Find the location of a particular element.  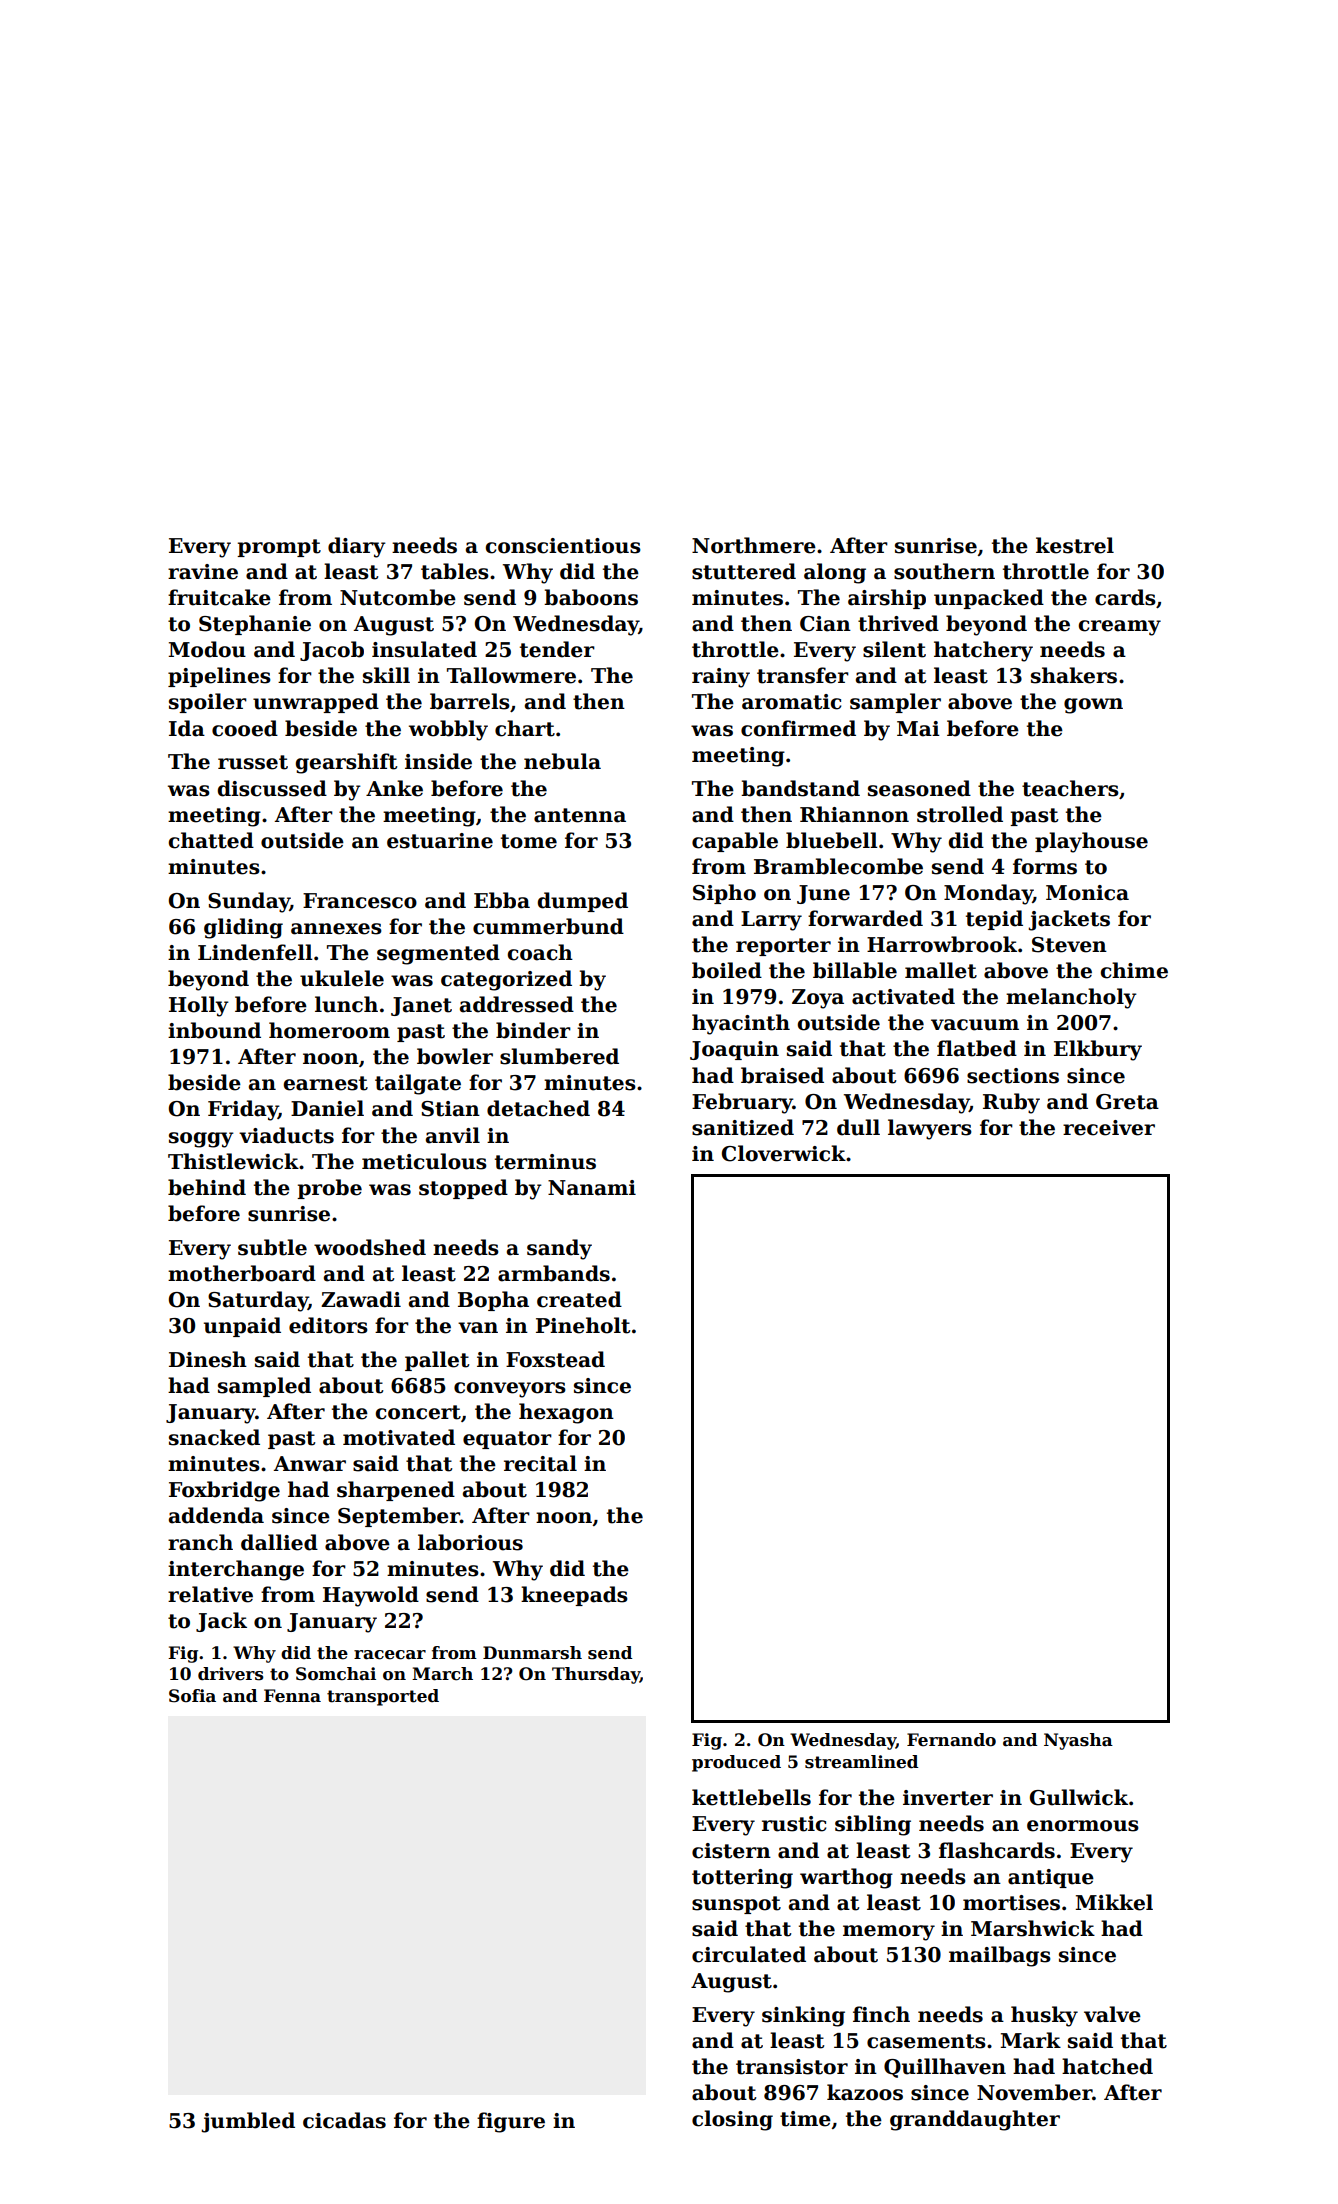

chatted is located at coordinates (211, 840).
